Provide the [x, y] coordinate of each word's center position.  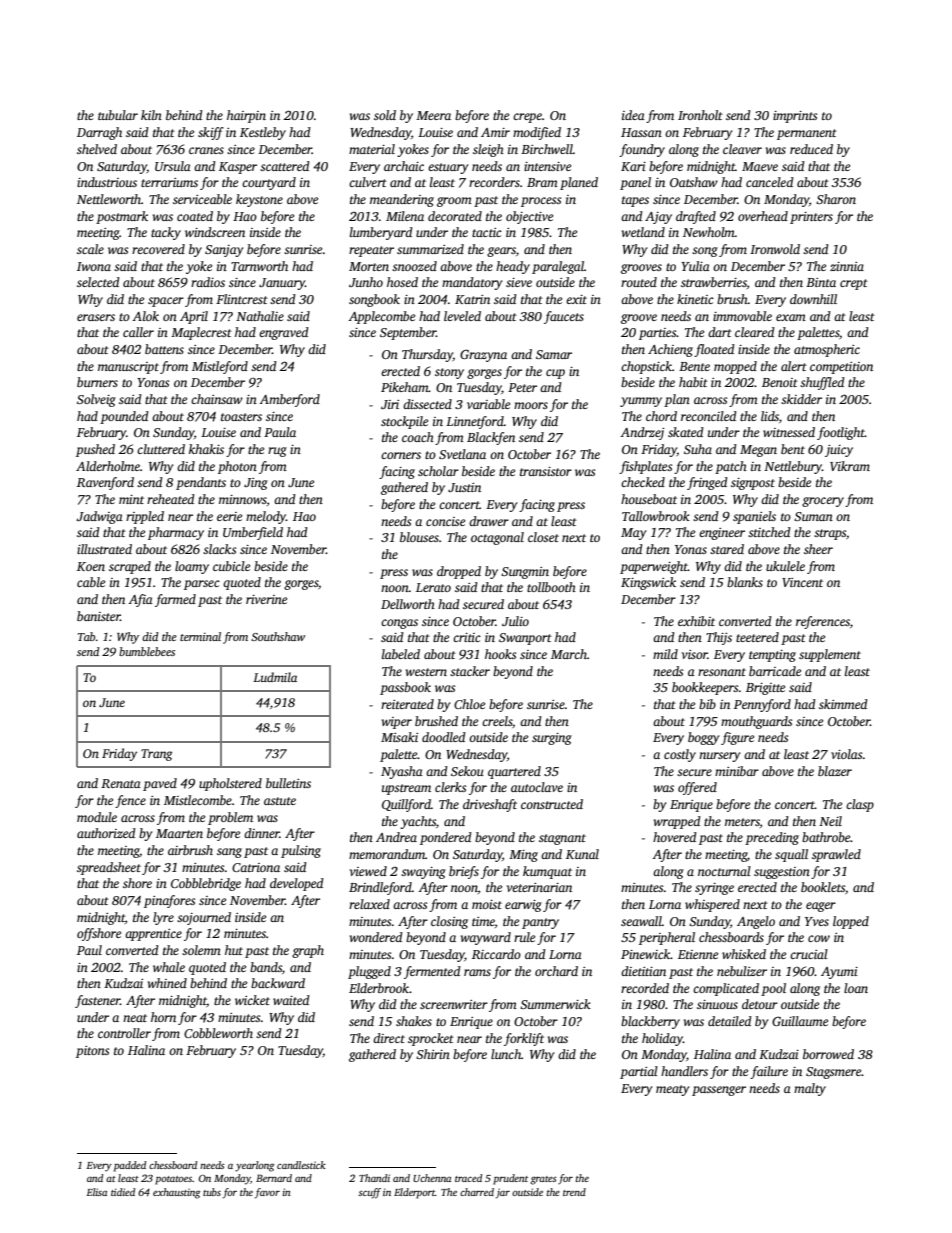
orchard [556, 971]
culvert [368, 182]
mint [131, 499]
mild [665, 654]
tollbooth [551, 587]
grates [543, 1180]
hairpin [246, 116]
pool [773, 989]
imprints [795, 117]
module [97, 817]
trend [574, 1192]
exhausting [176, 1193]
